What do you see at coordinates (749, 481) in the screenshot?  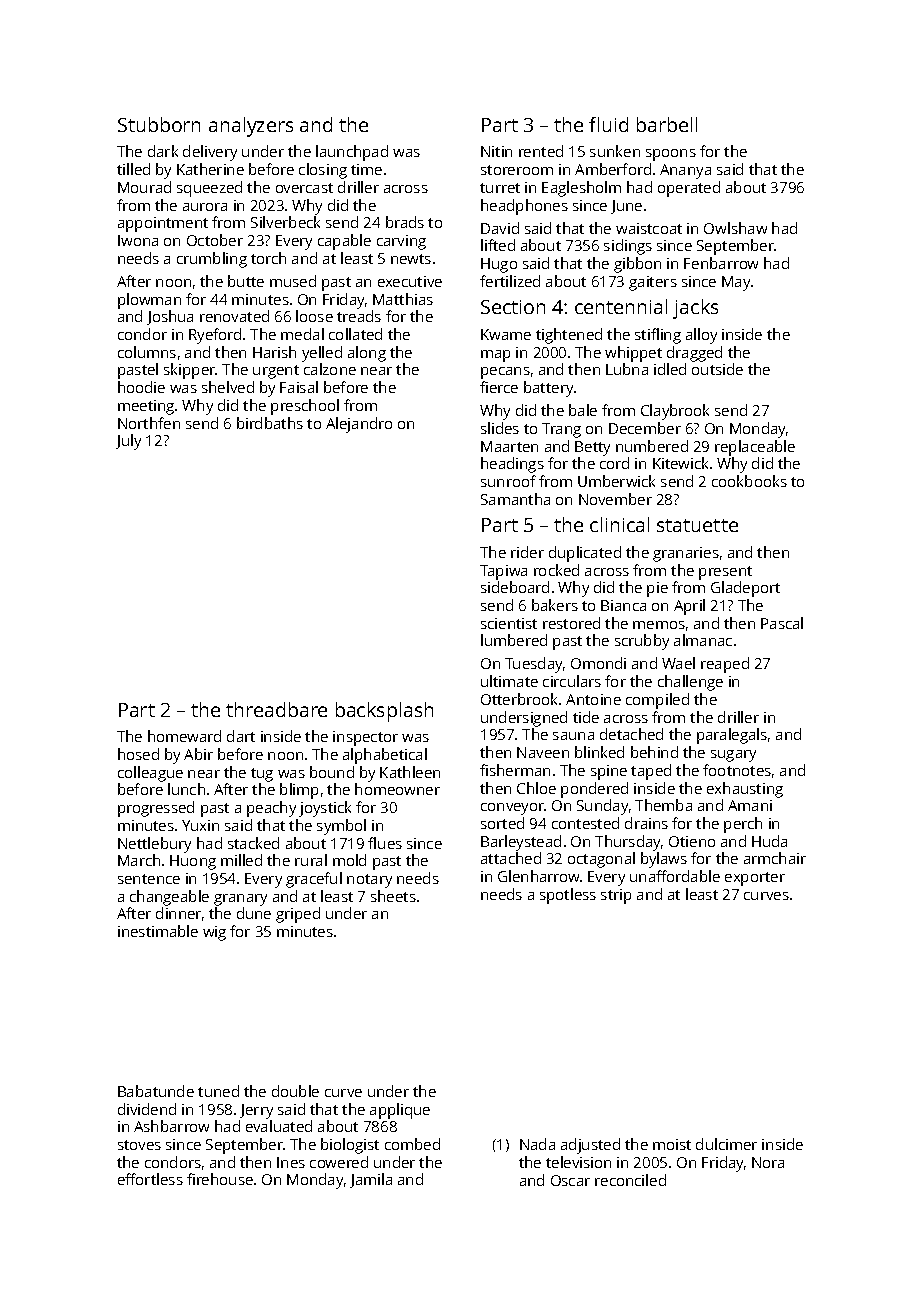 I see `cookbooks` at bounding box center [749, 481].
